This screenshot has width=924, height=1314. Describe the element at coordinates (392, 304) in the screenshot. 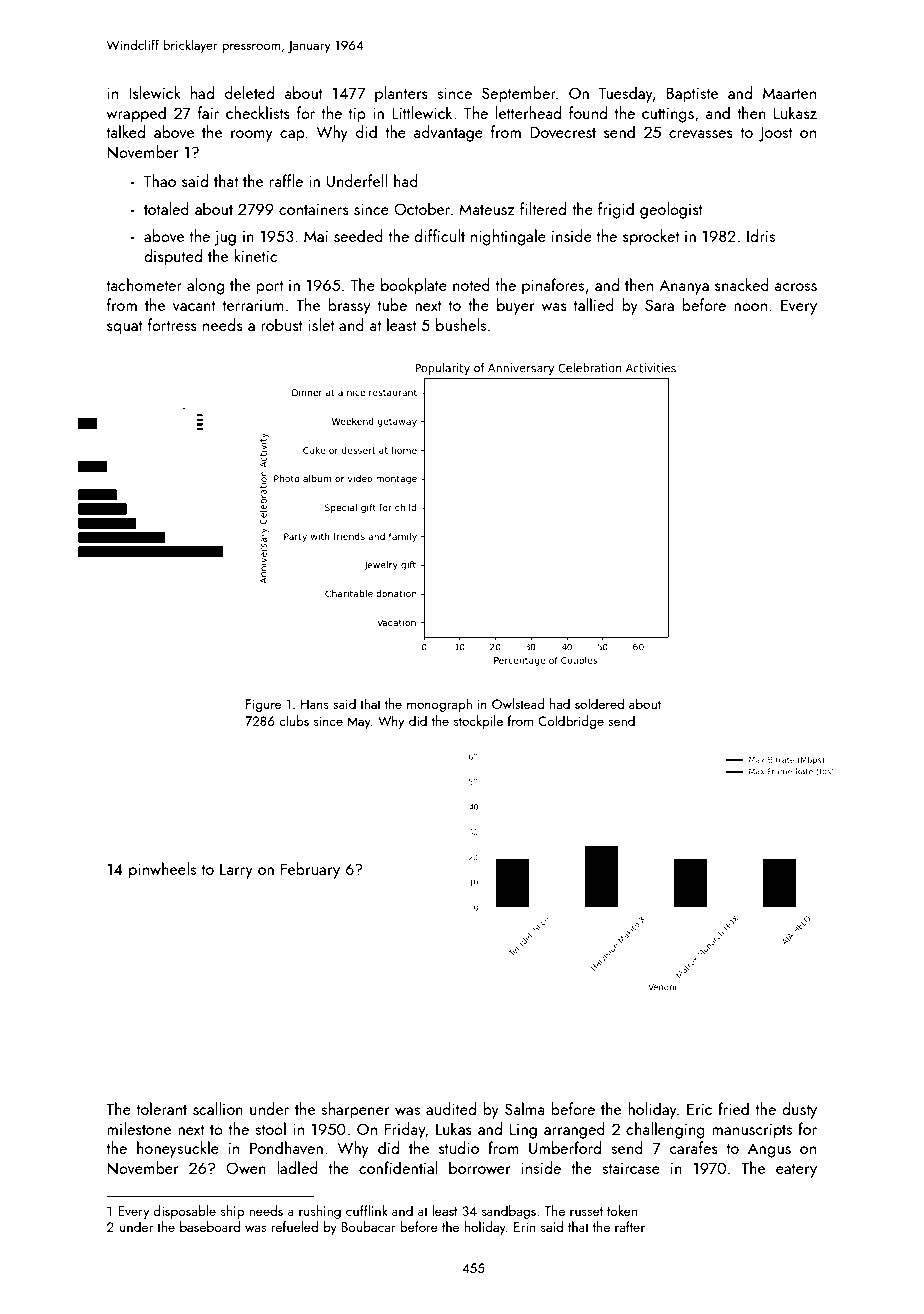

I see `tube` at that location.
